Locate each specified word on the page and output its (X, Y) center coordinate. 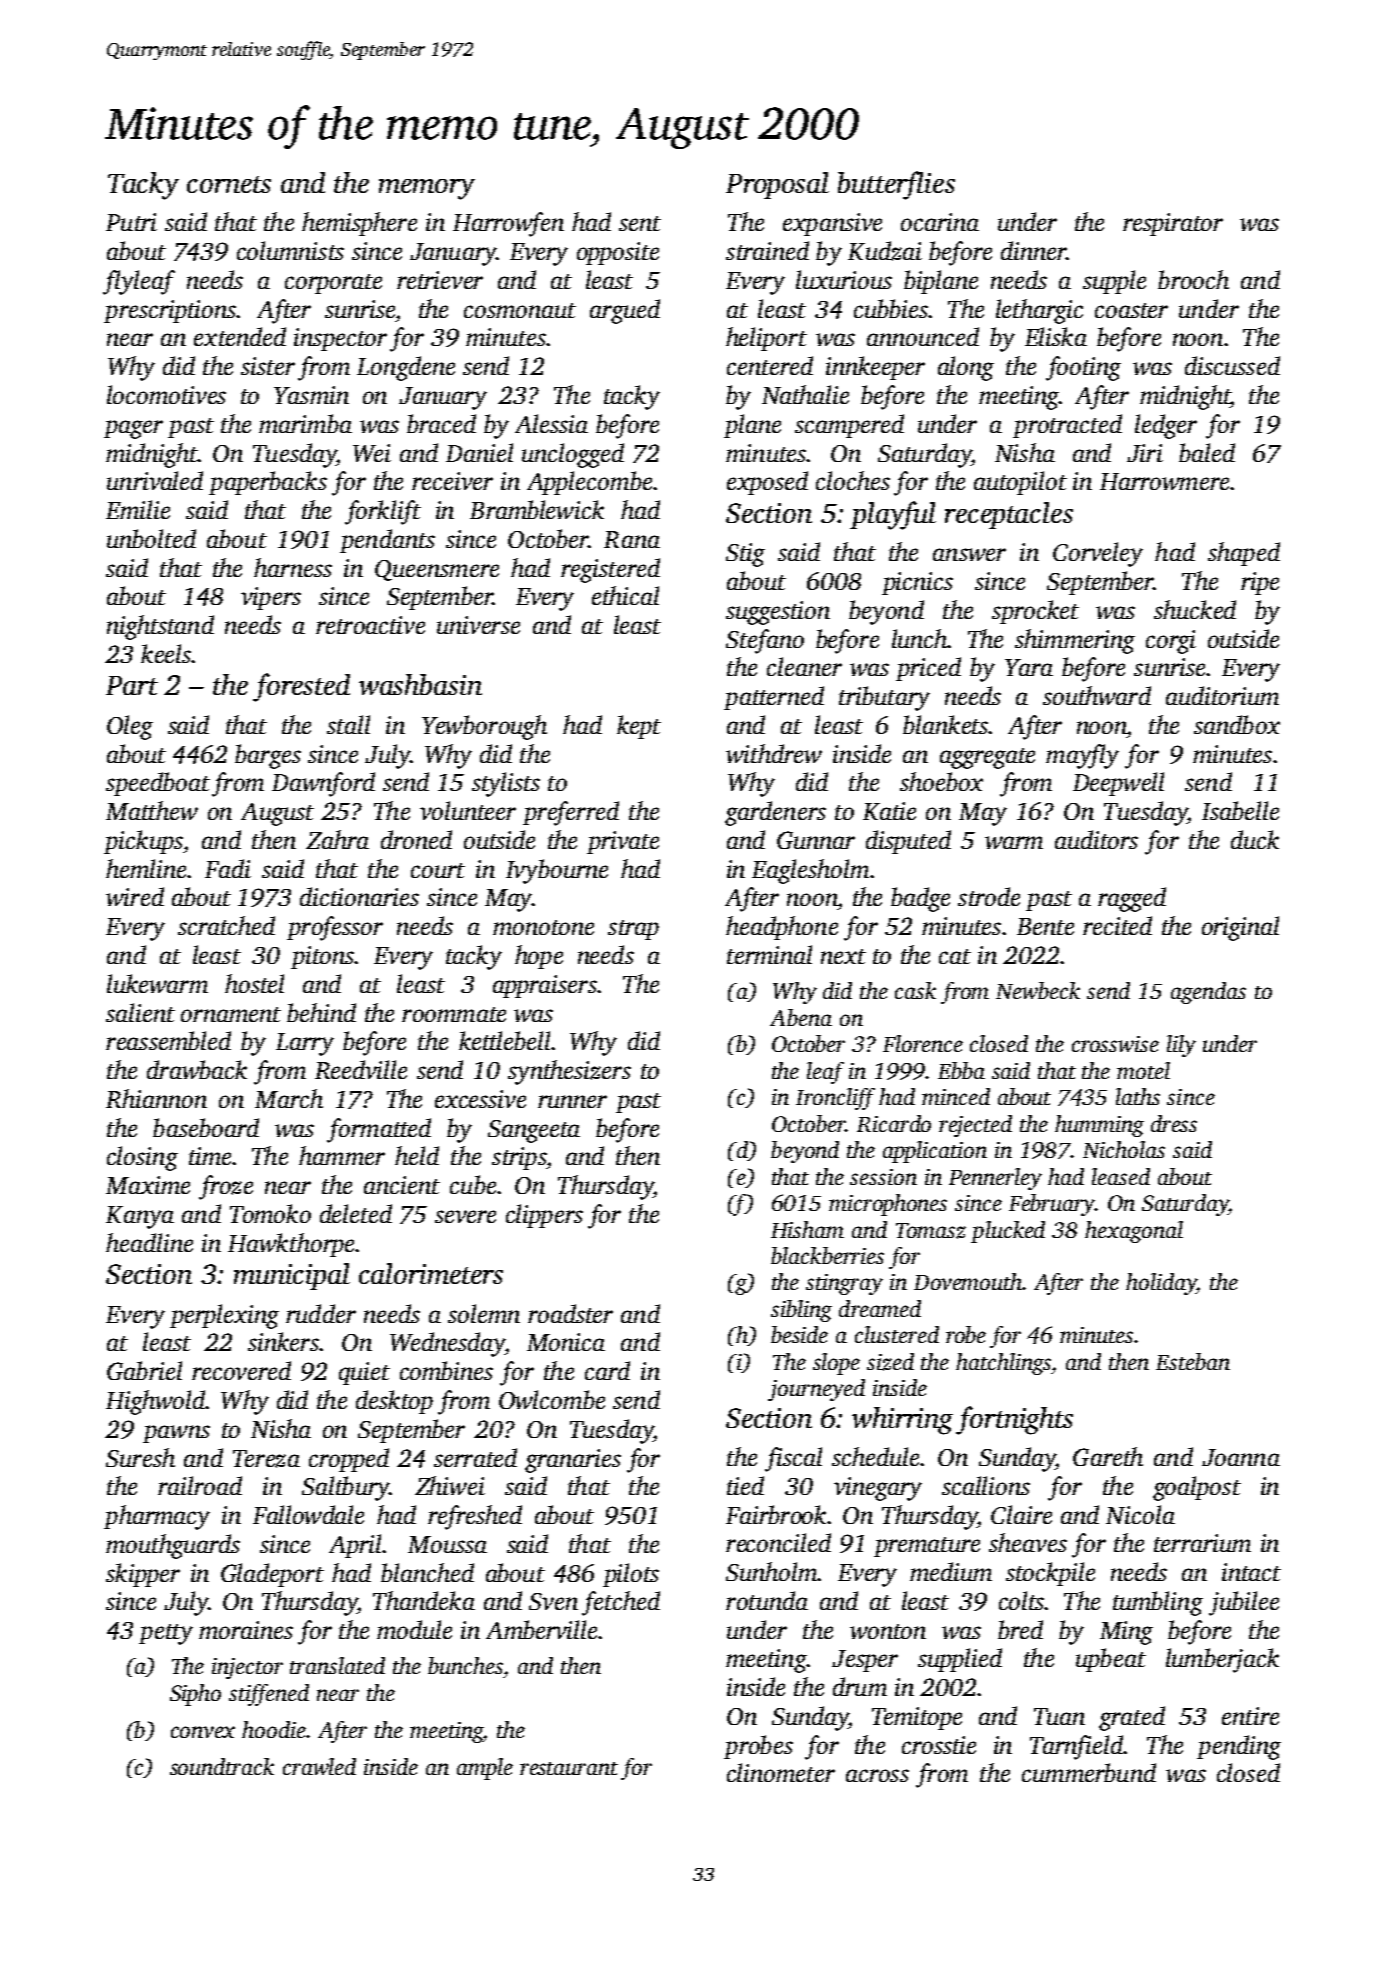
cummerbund (1089, 1772)
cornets (229, 184)
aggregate (987, 758)
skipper (143, 1575)
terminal (769, 954)
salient (140, 1012)
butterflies (896, 185)
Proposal (777, 185)
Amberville (541, 1629)
